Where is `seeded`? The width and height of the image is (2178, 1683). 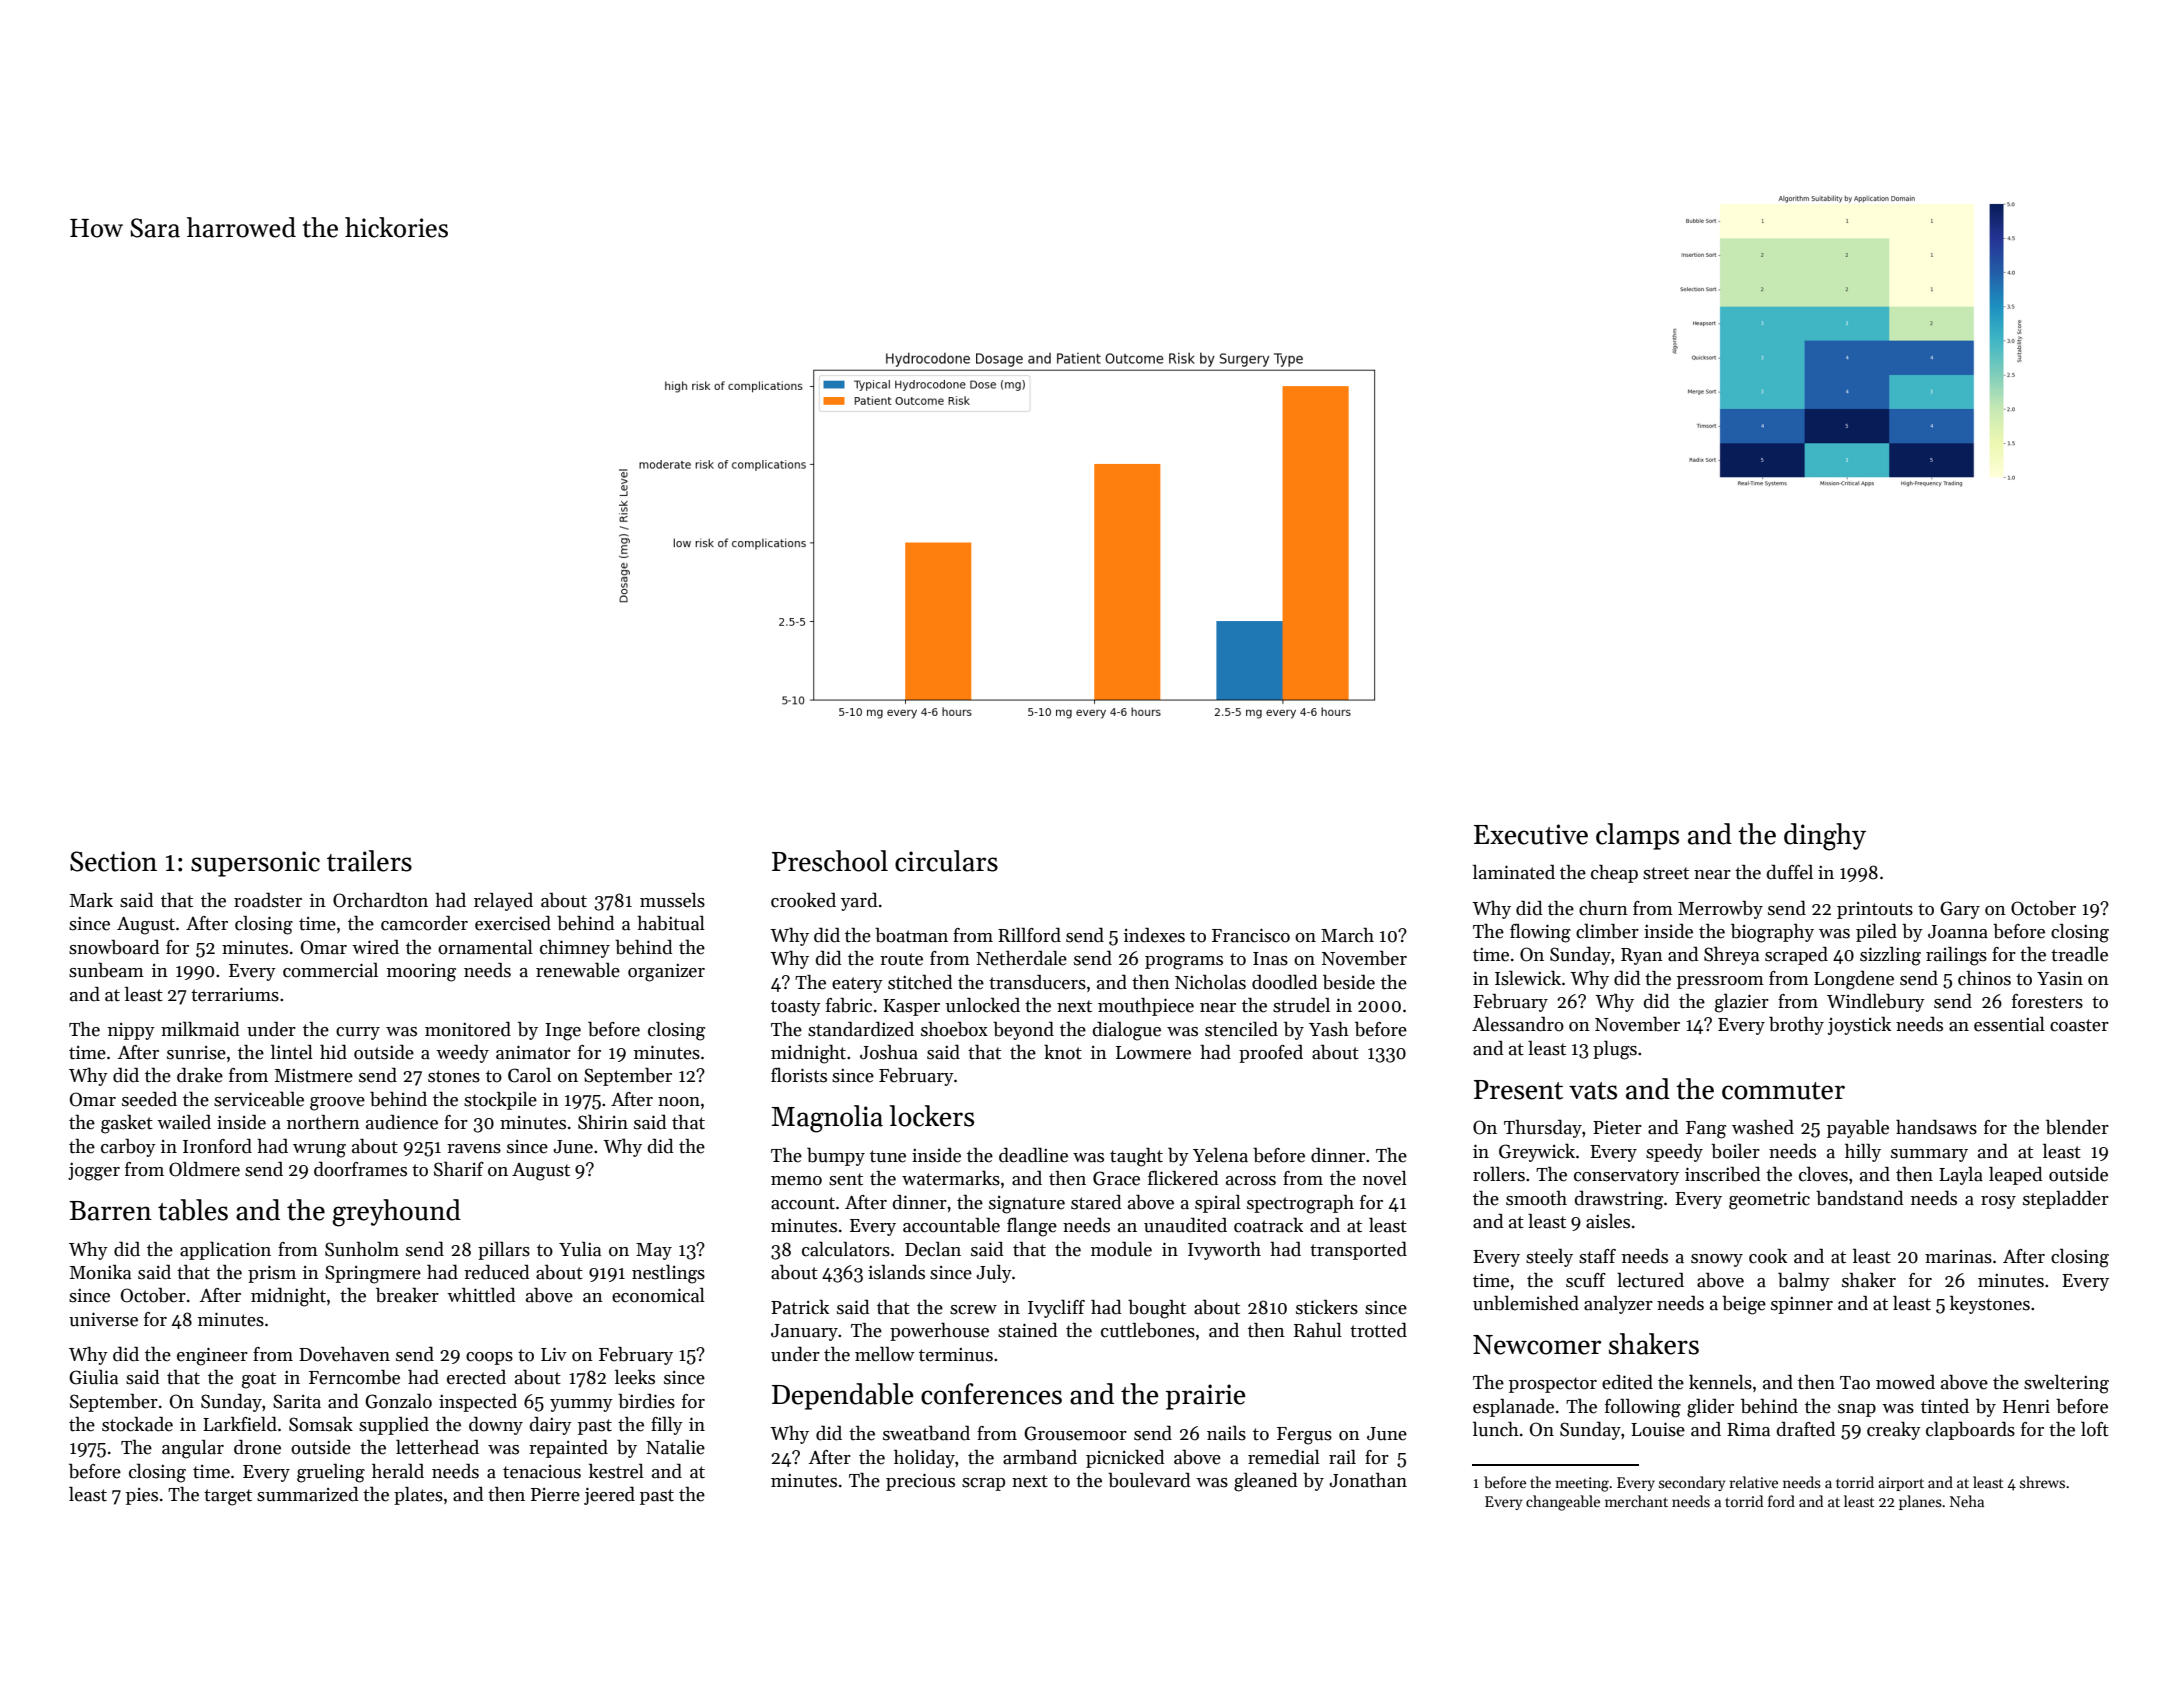
seeded is located at coordinates (149, 1099).
